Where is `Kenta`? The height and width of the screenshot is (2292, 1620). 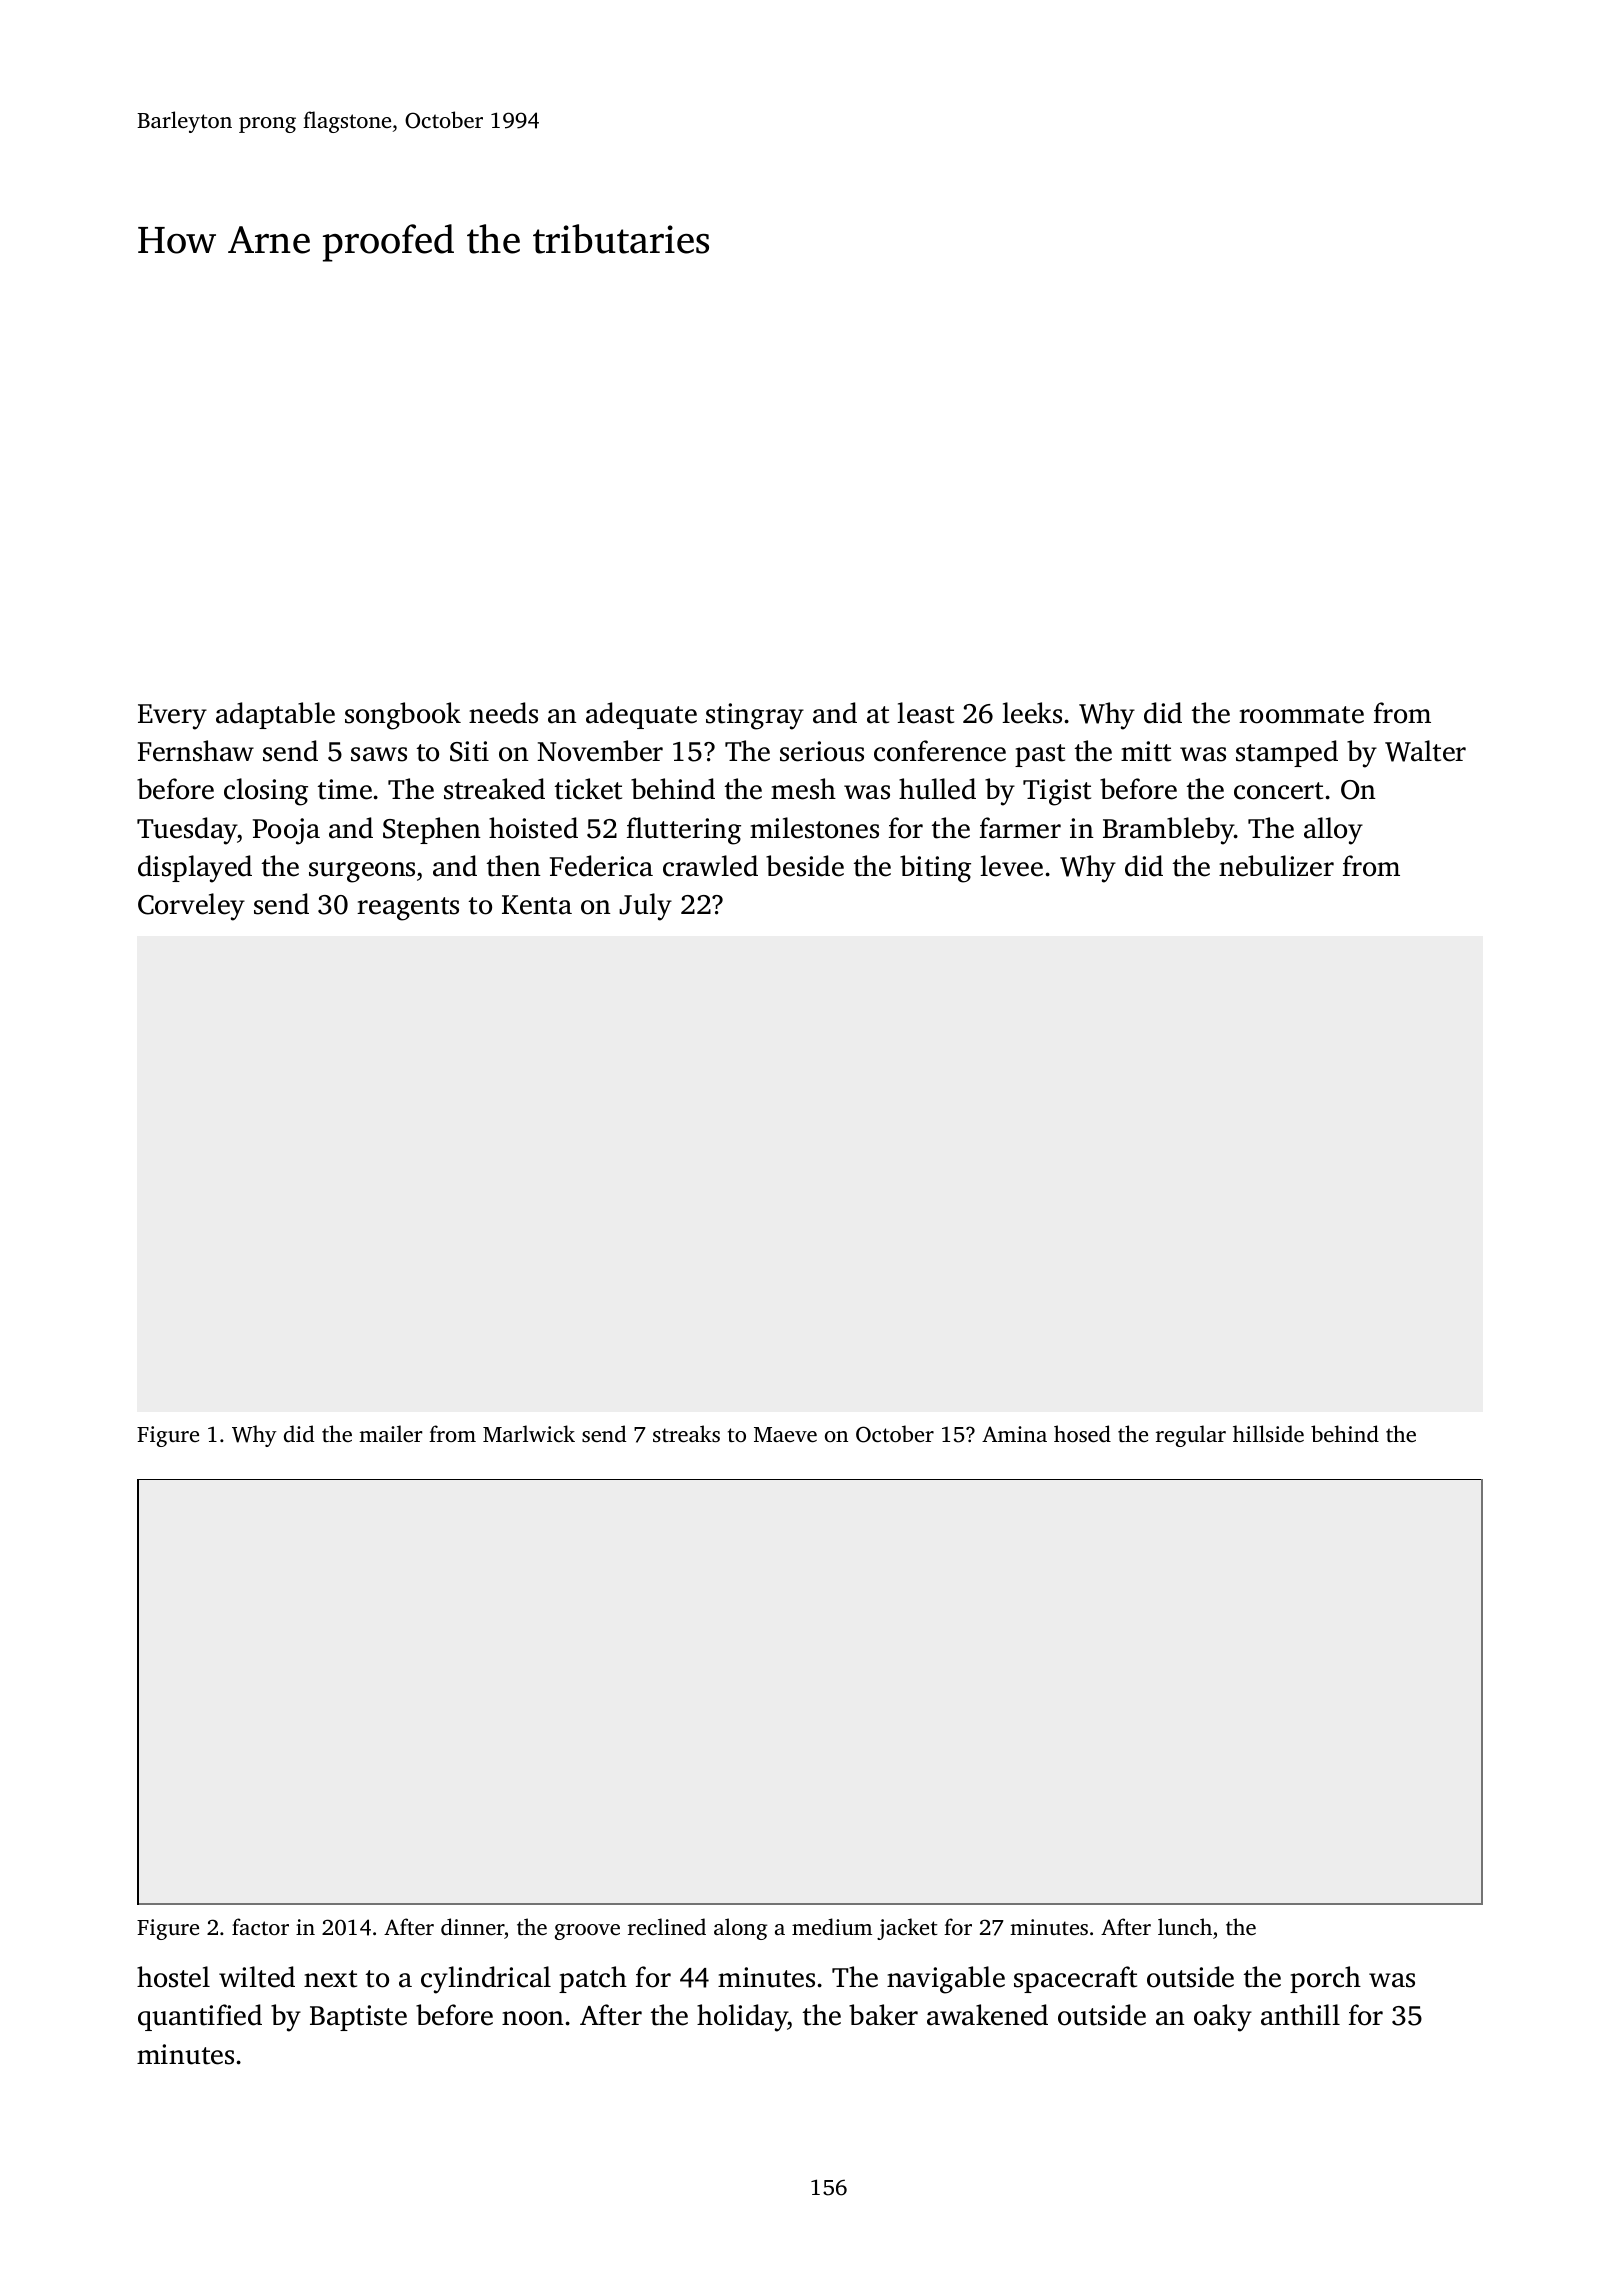 Kenta is located at coordinates (537, 905).
